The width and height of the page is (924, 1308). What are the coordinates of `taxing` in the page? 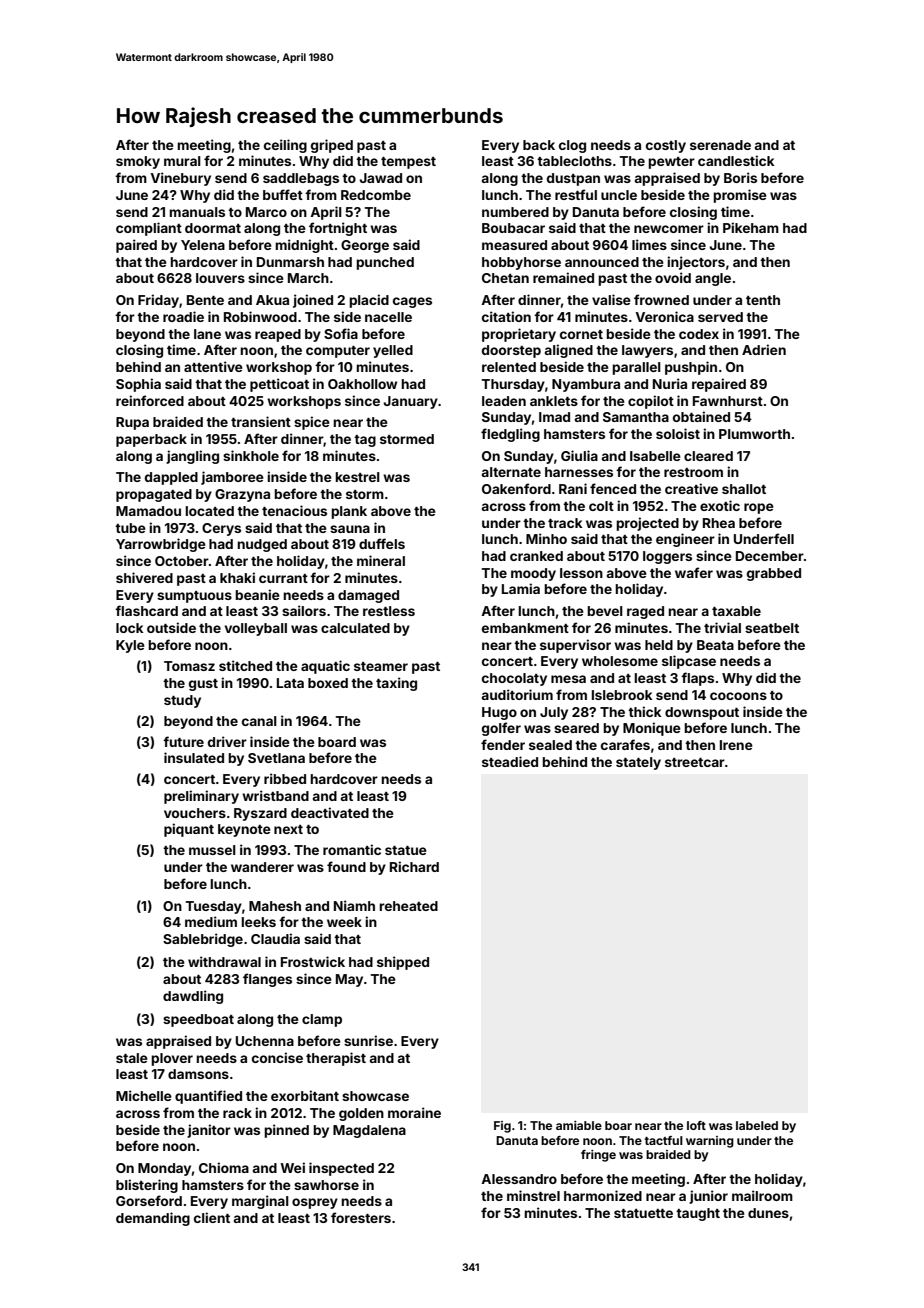 It's located at (396, 684).
